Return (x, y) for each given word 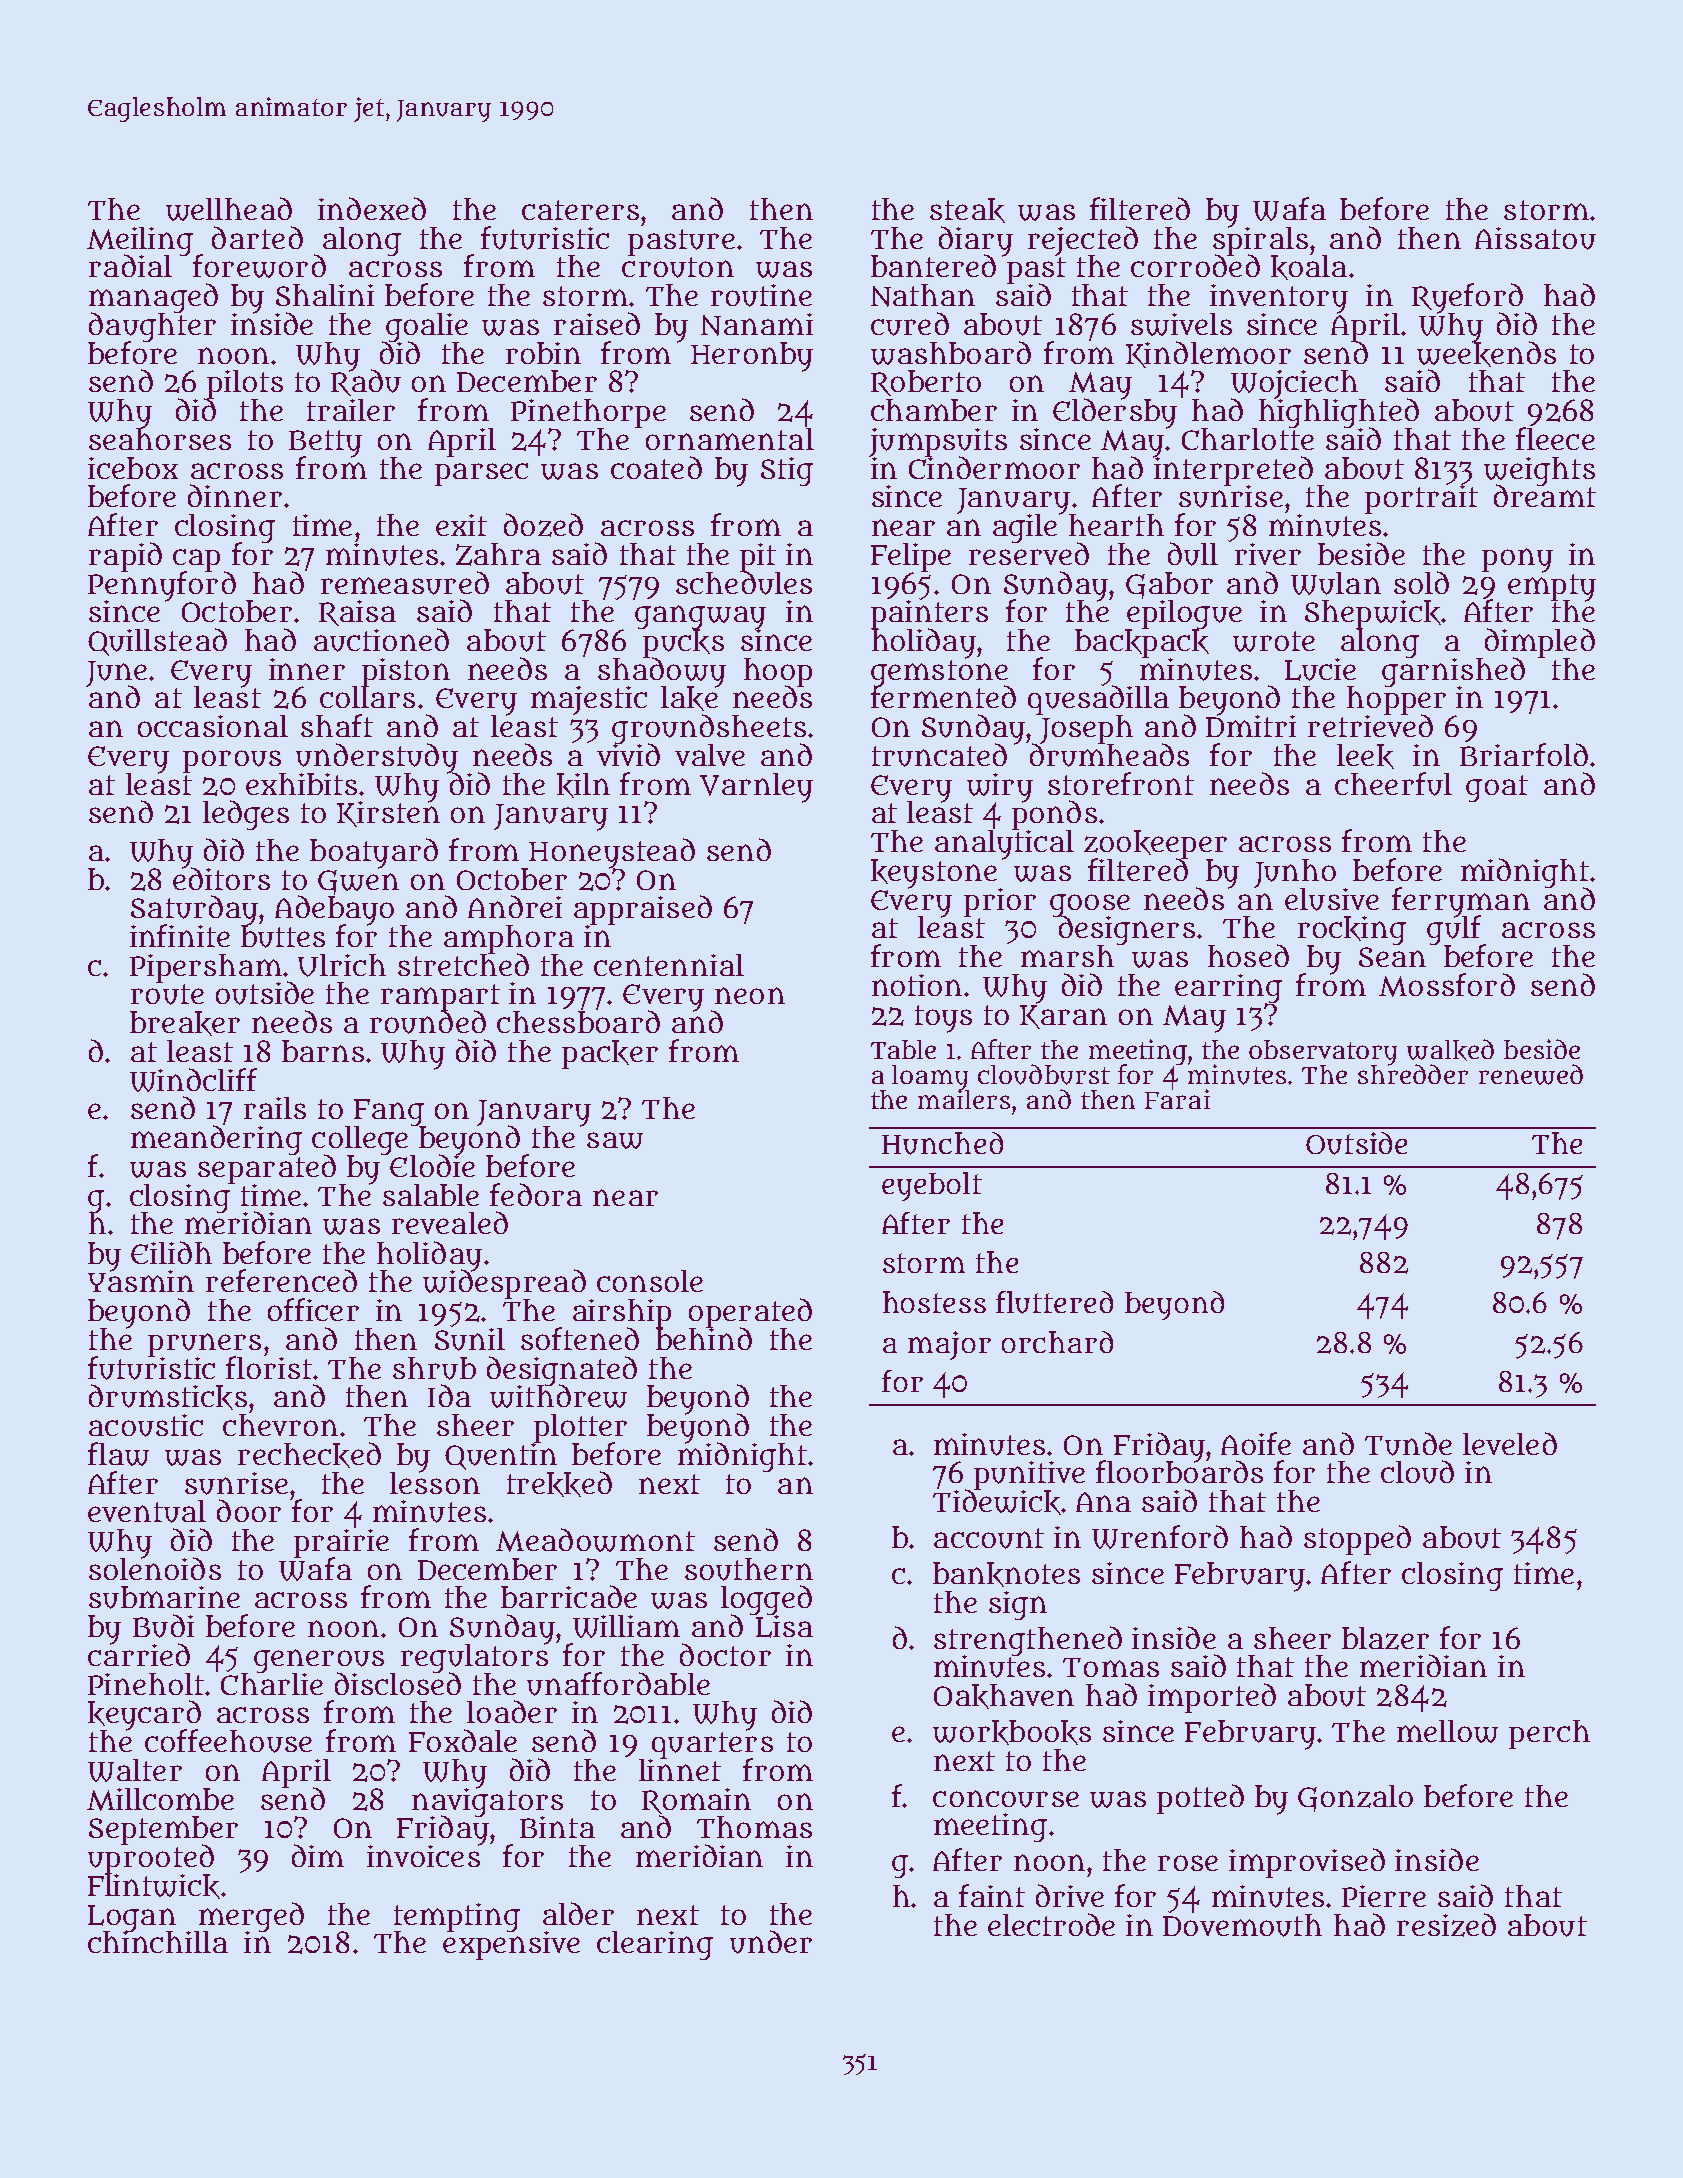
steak (967, 210)
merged (251, 1916)
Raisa (357, 613)
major (949, 1345)
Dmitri (1251, 726)
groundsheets (709, 729)
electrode (1051, 1924)
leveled (1510, 1443)
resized (1446, 1925)
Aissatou (1535, 238)
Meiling (140, 241)
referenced (281, 1280)
